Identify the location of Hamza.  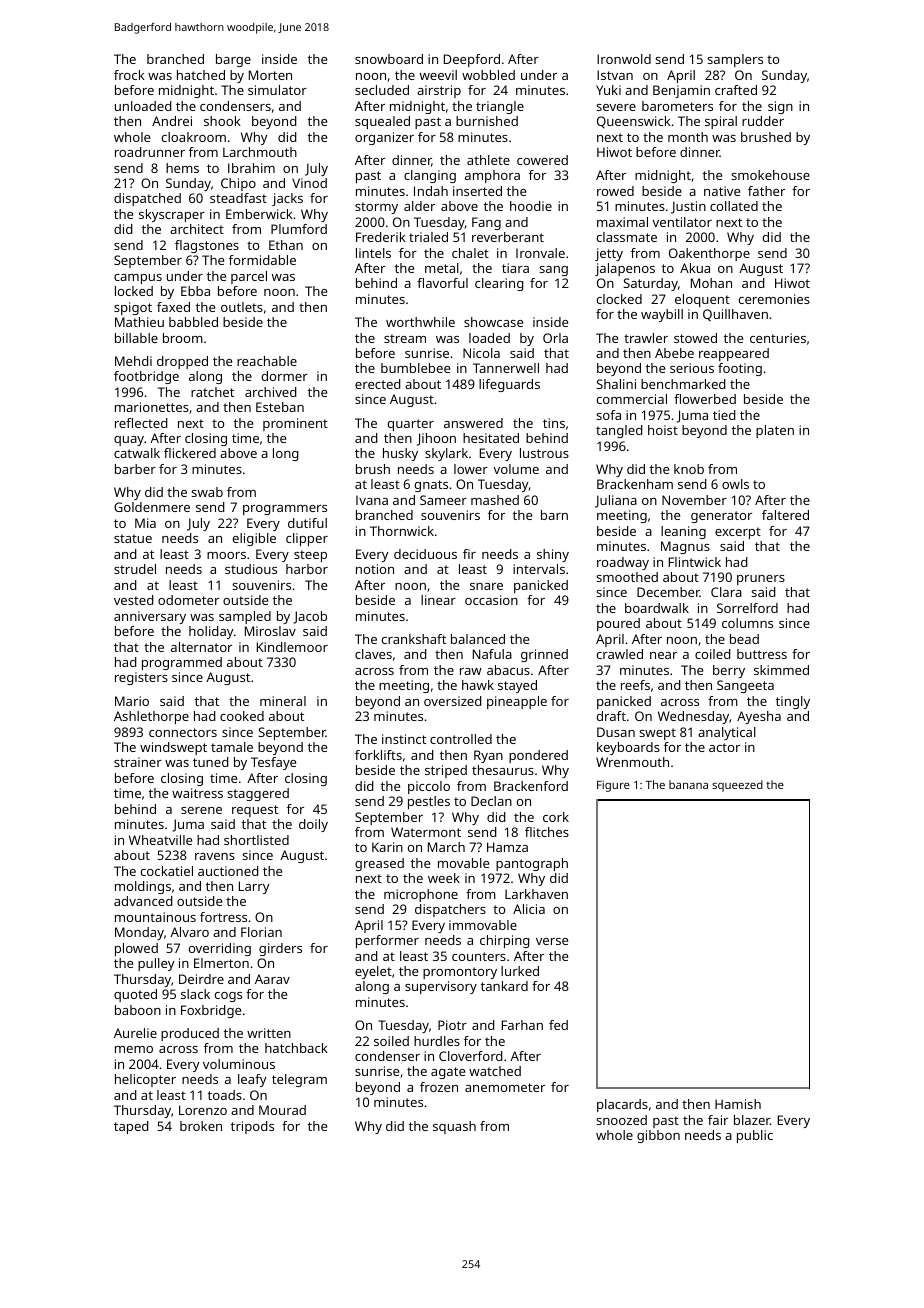
(507, 847).
